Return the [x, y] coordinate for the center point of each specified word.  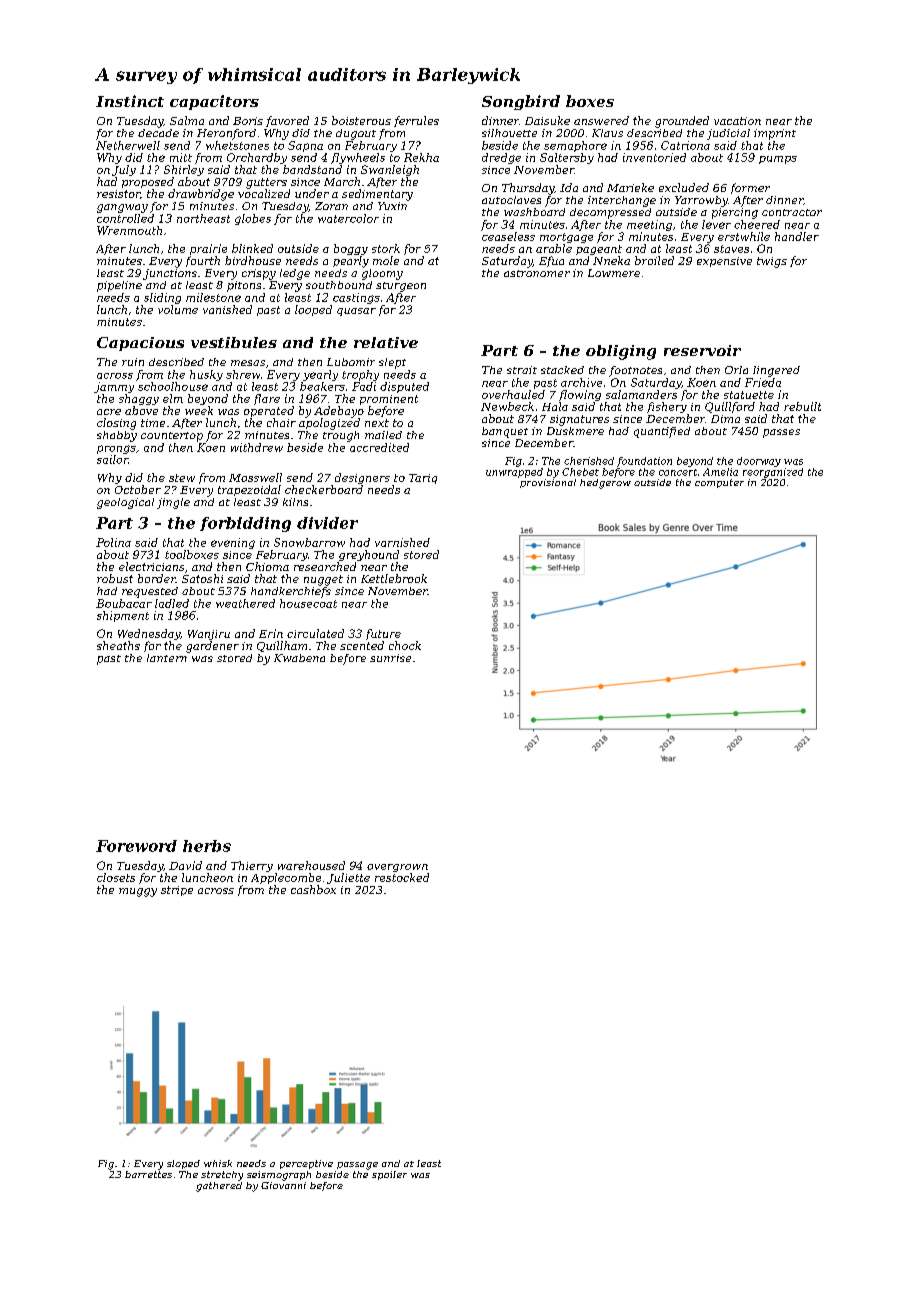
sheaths [118, 645]
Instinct [130, 101]
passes [781, 433]
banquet [505, 432]
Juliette [348, 878]
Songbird [521, 102]
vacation [737, 121]
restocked [402, 877]
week [199, 410]
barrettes [148, 1174]
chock [405, 645]
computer [719, 483]
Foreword [136, 846]
